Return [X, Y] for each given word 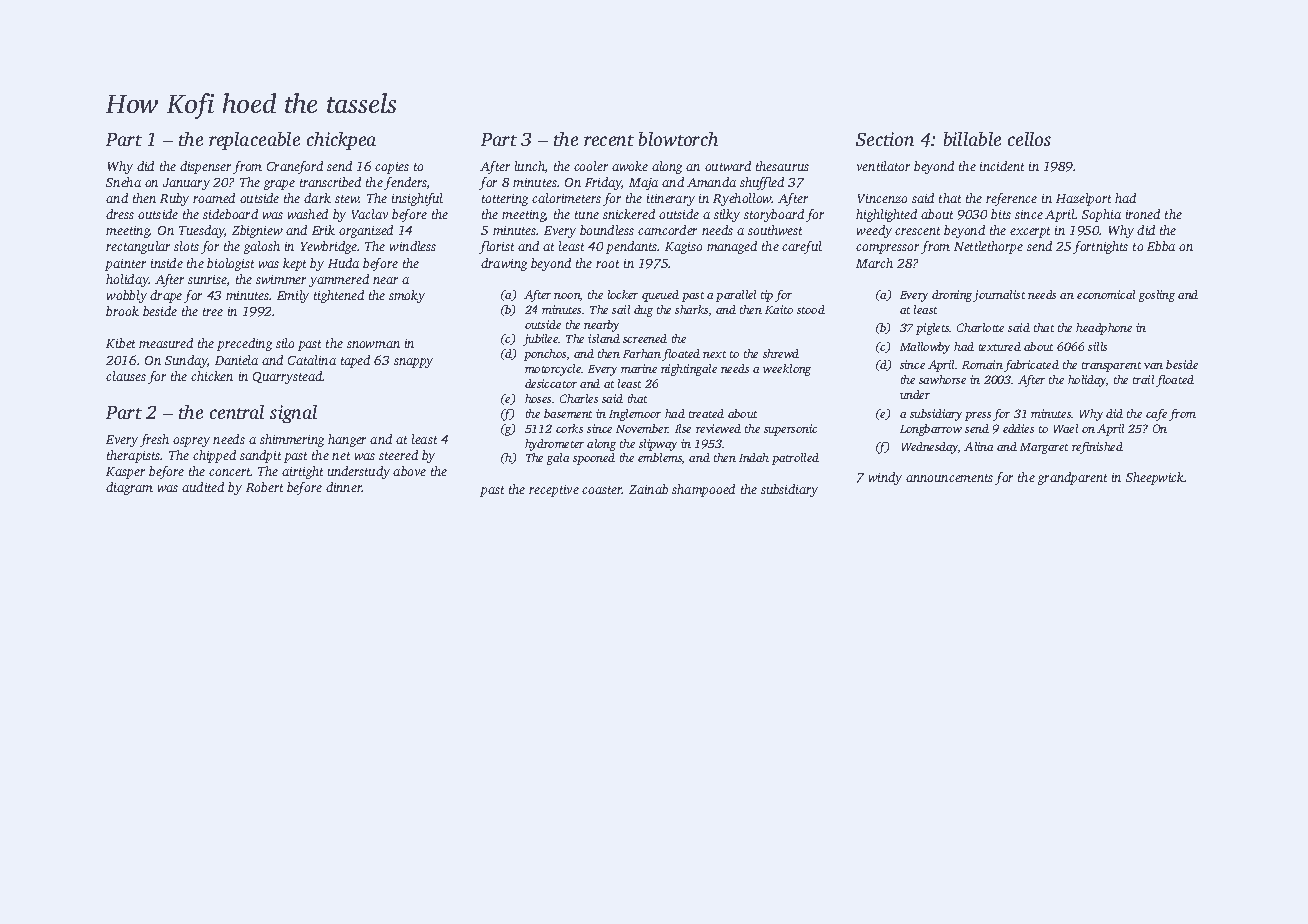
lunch [530, 166]
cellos [1029, 139]
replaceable [254, 141]
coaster [602, 490]
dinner [344, 487]
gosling [1157, 296]
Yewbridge [329, 247]
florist [496, 247]
